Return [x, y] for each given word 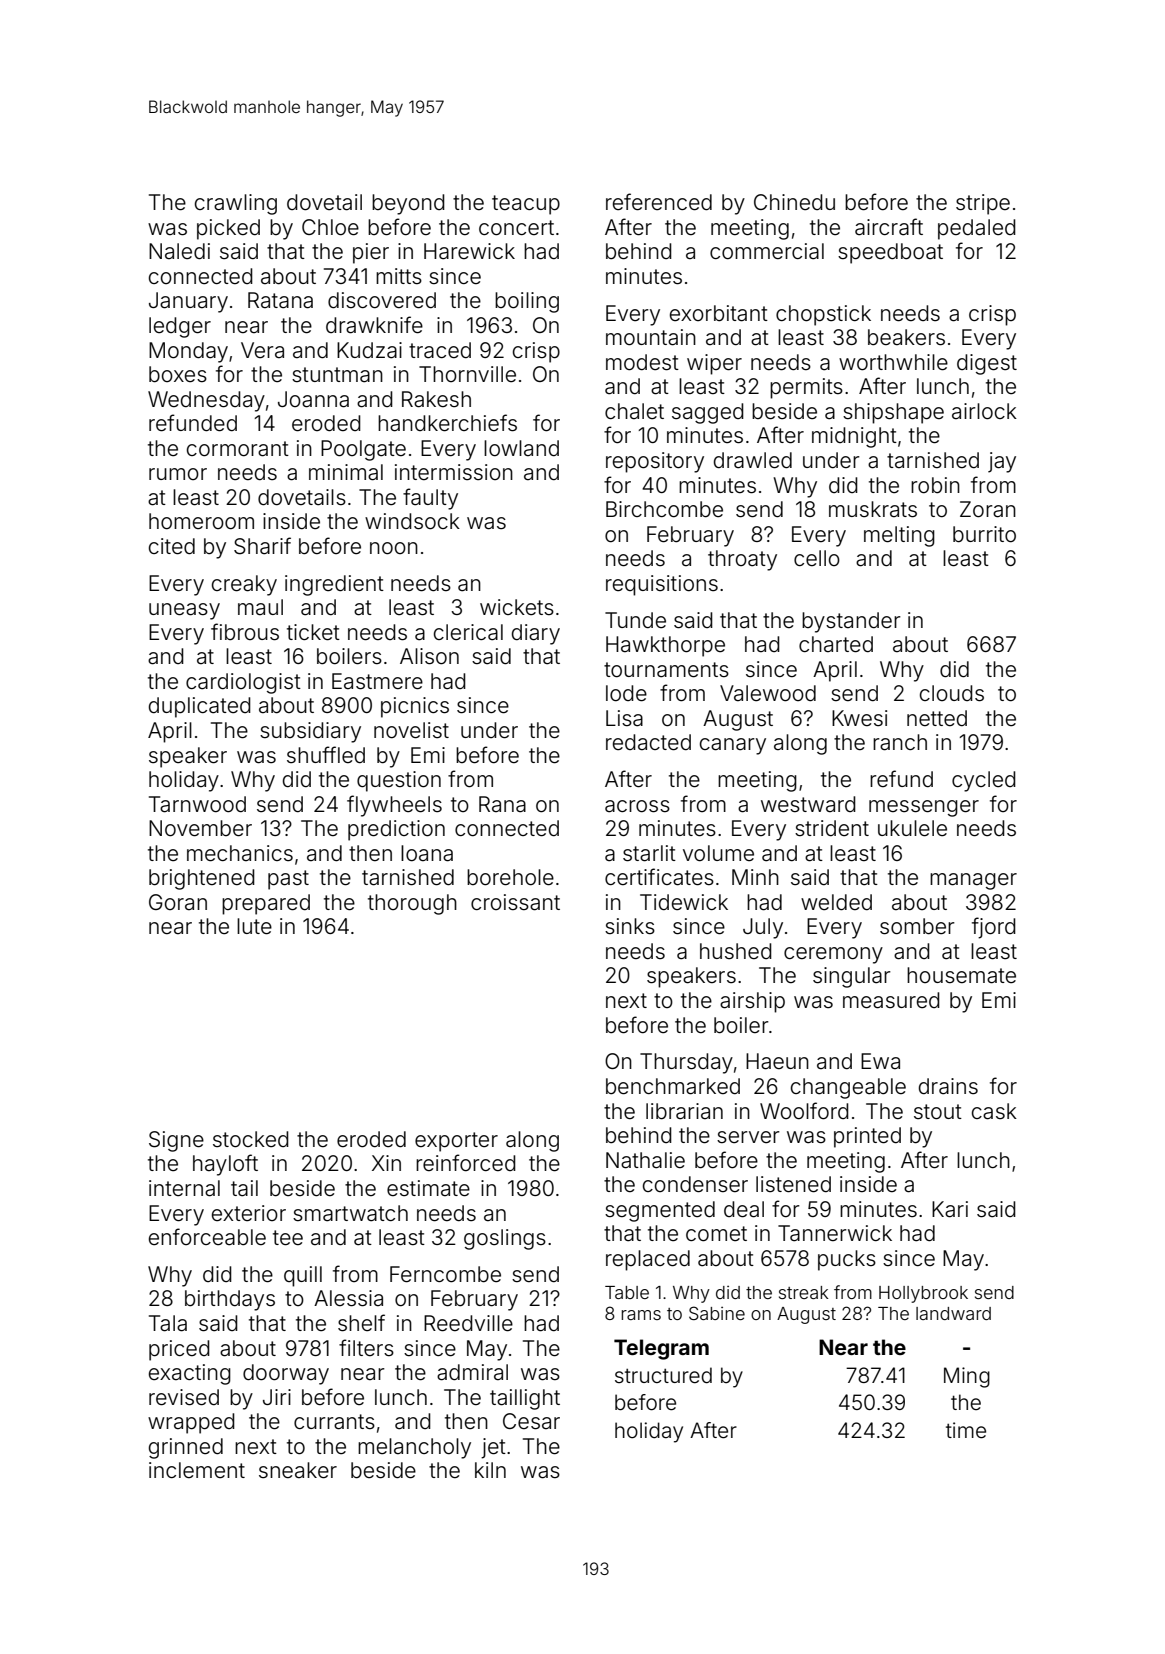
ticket [313, 632]
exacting [190, 1374]
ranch [900, 742]
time [966, 1430]
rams [641, 1315]
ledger [180, 327]
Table [627, 1292]
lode [626, 693]
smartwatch [350, 1213]
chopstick [823, 315]
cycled [984, 781]
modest [642, 362]
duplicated [200, 707]
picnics [415, 707]
